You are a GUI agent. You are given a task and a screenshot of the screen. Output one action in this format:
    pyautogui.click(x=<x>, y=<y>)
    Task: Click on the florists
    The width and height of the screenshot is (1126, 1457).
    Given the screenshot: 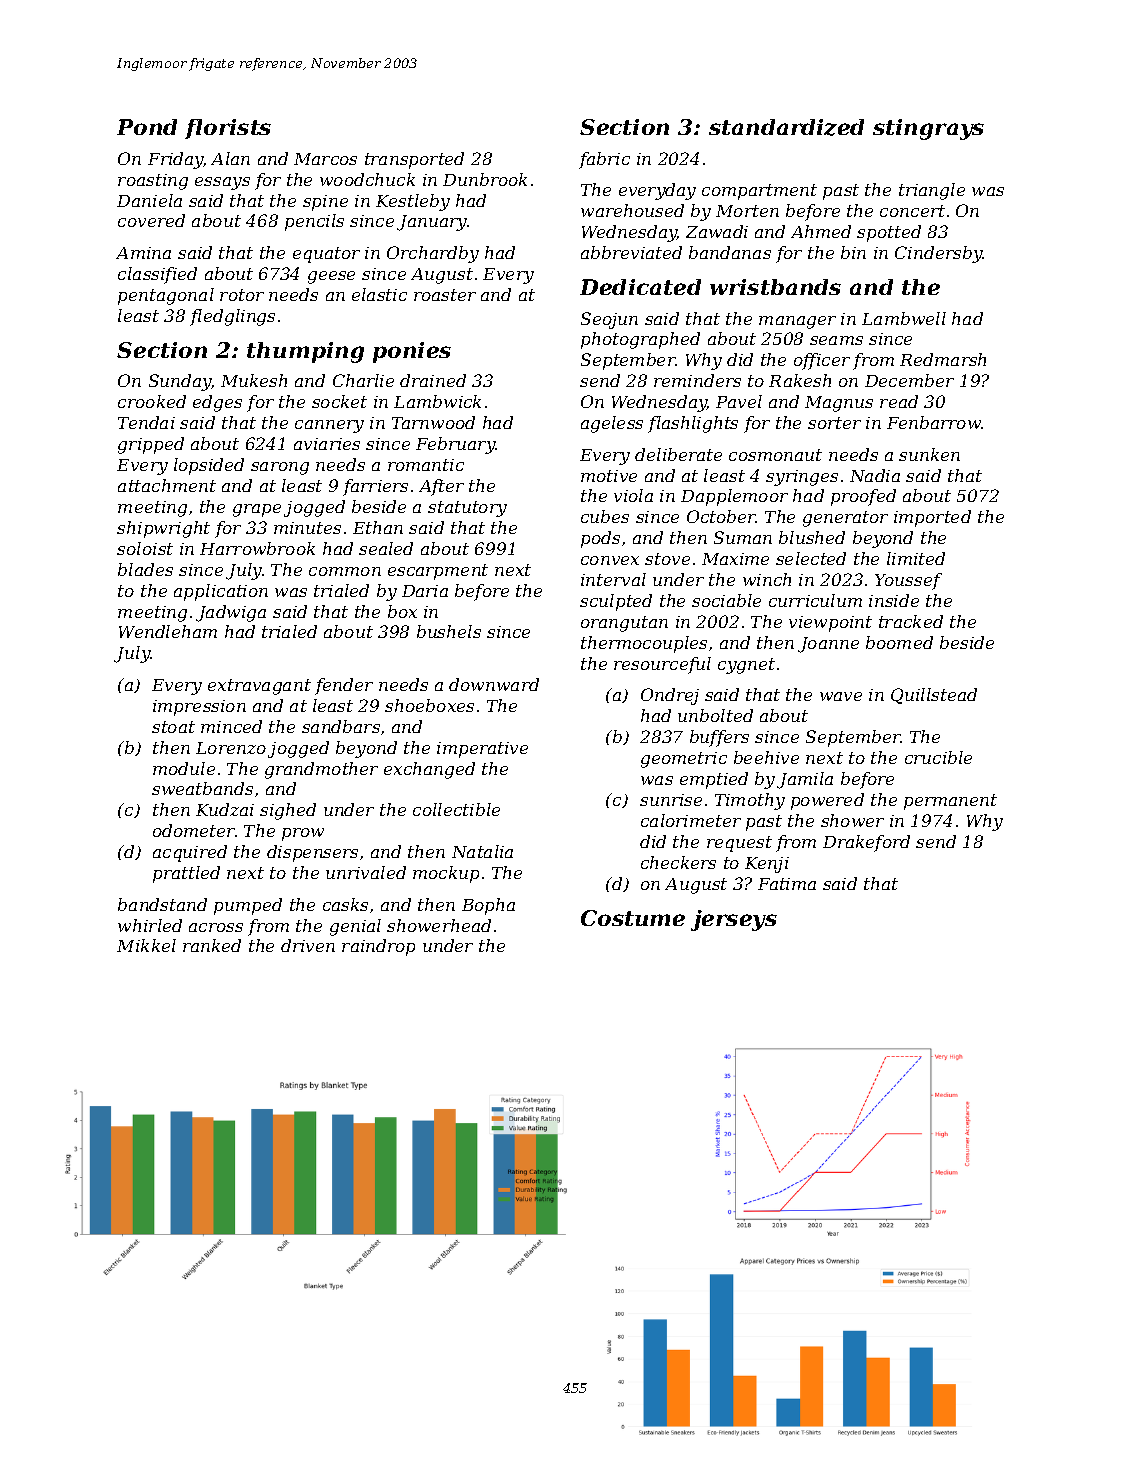 What is the action you would take?
    pyautogui.click(x=228, y=129)
